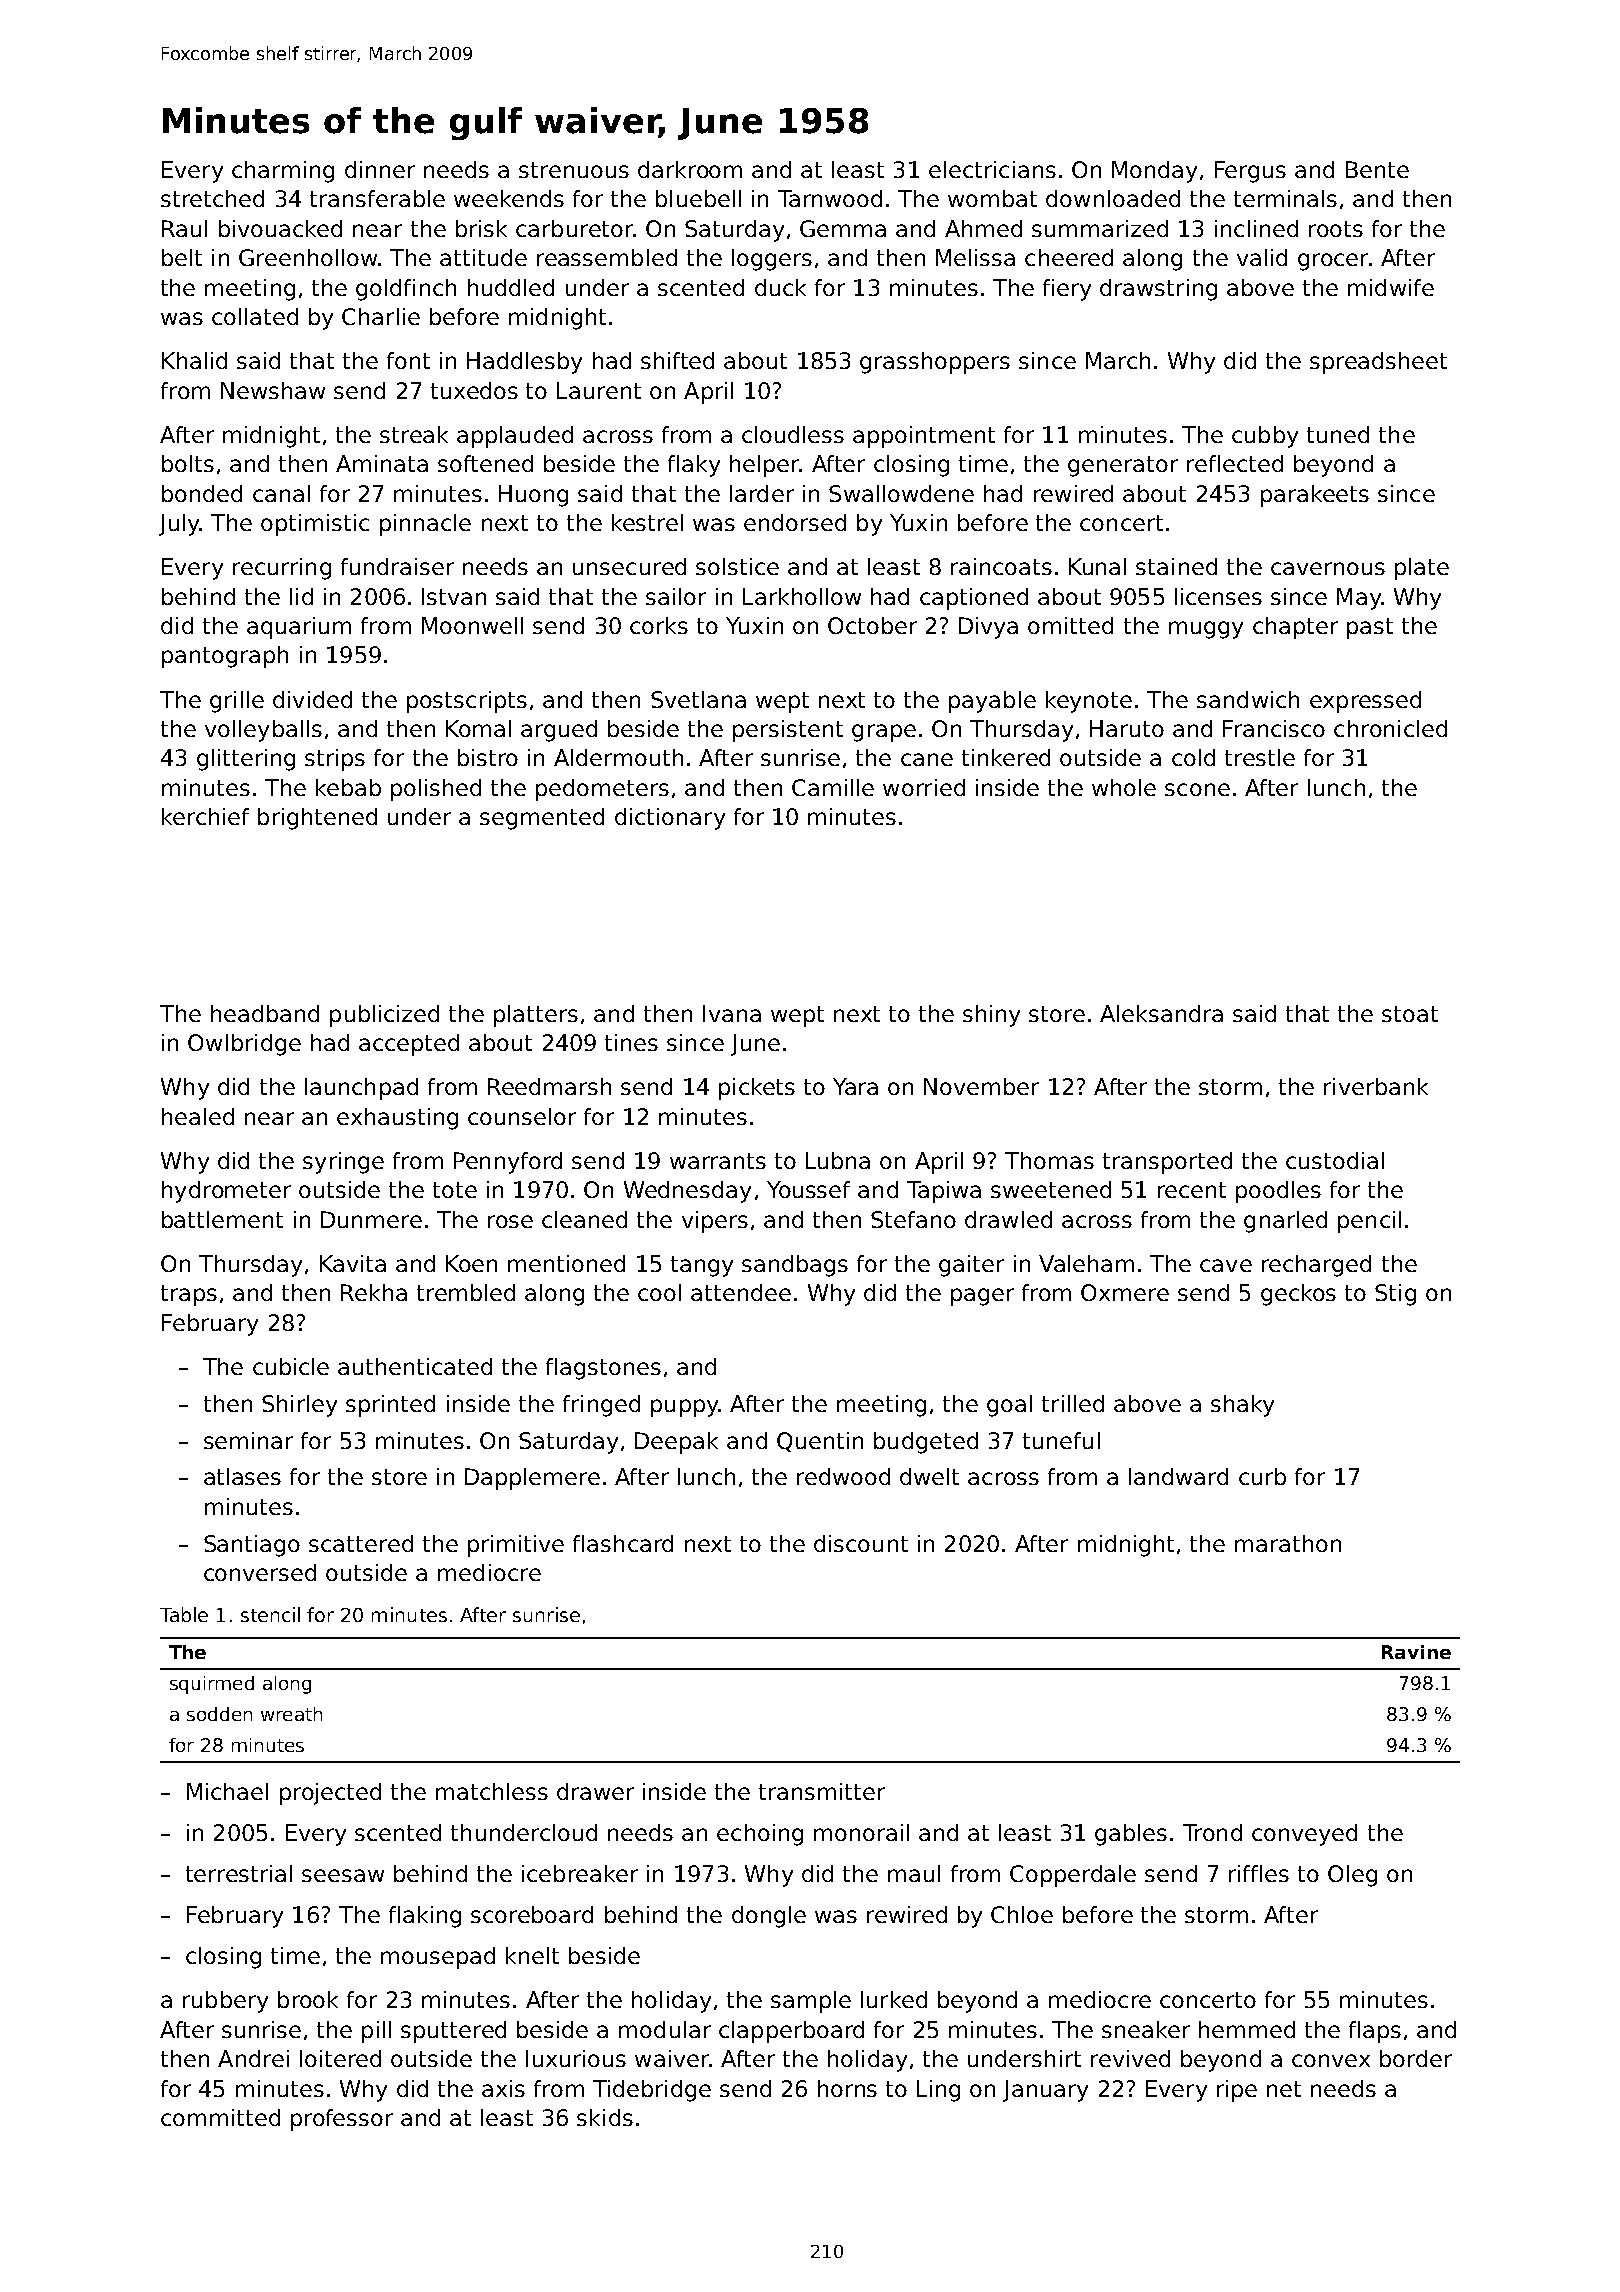 Image resolution: width=1620 pixels, height=2292 pixels. Describe the element at coordinates (938, 2091) in the screenshot. I see `Ling` at that location.
